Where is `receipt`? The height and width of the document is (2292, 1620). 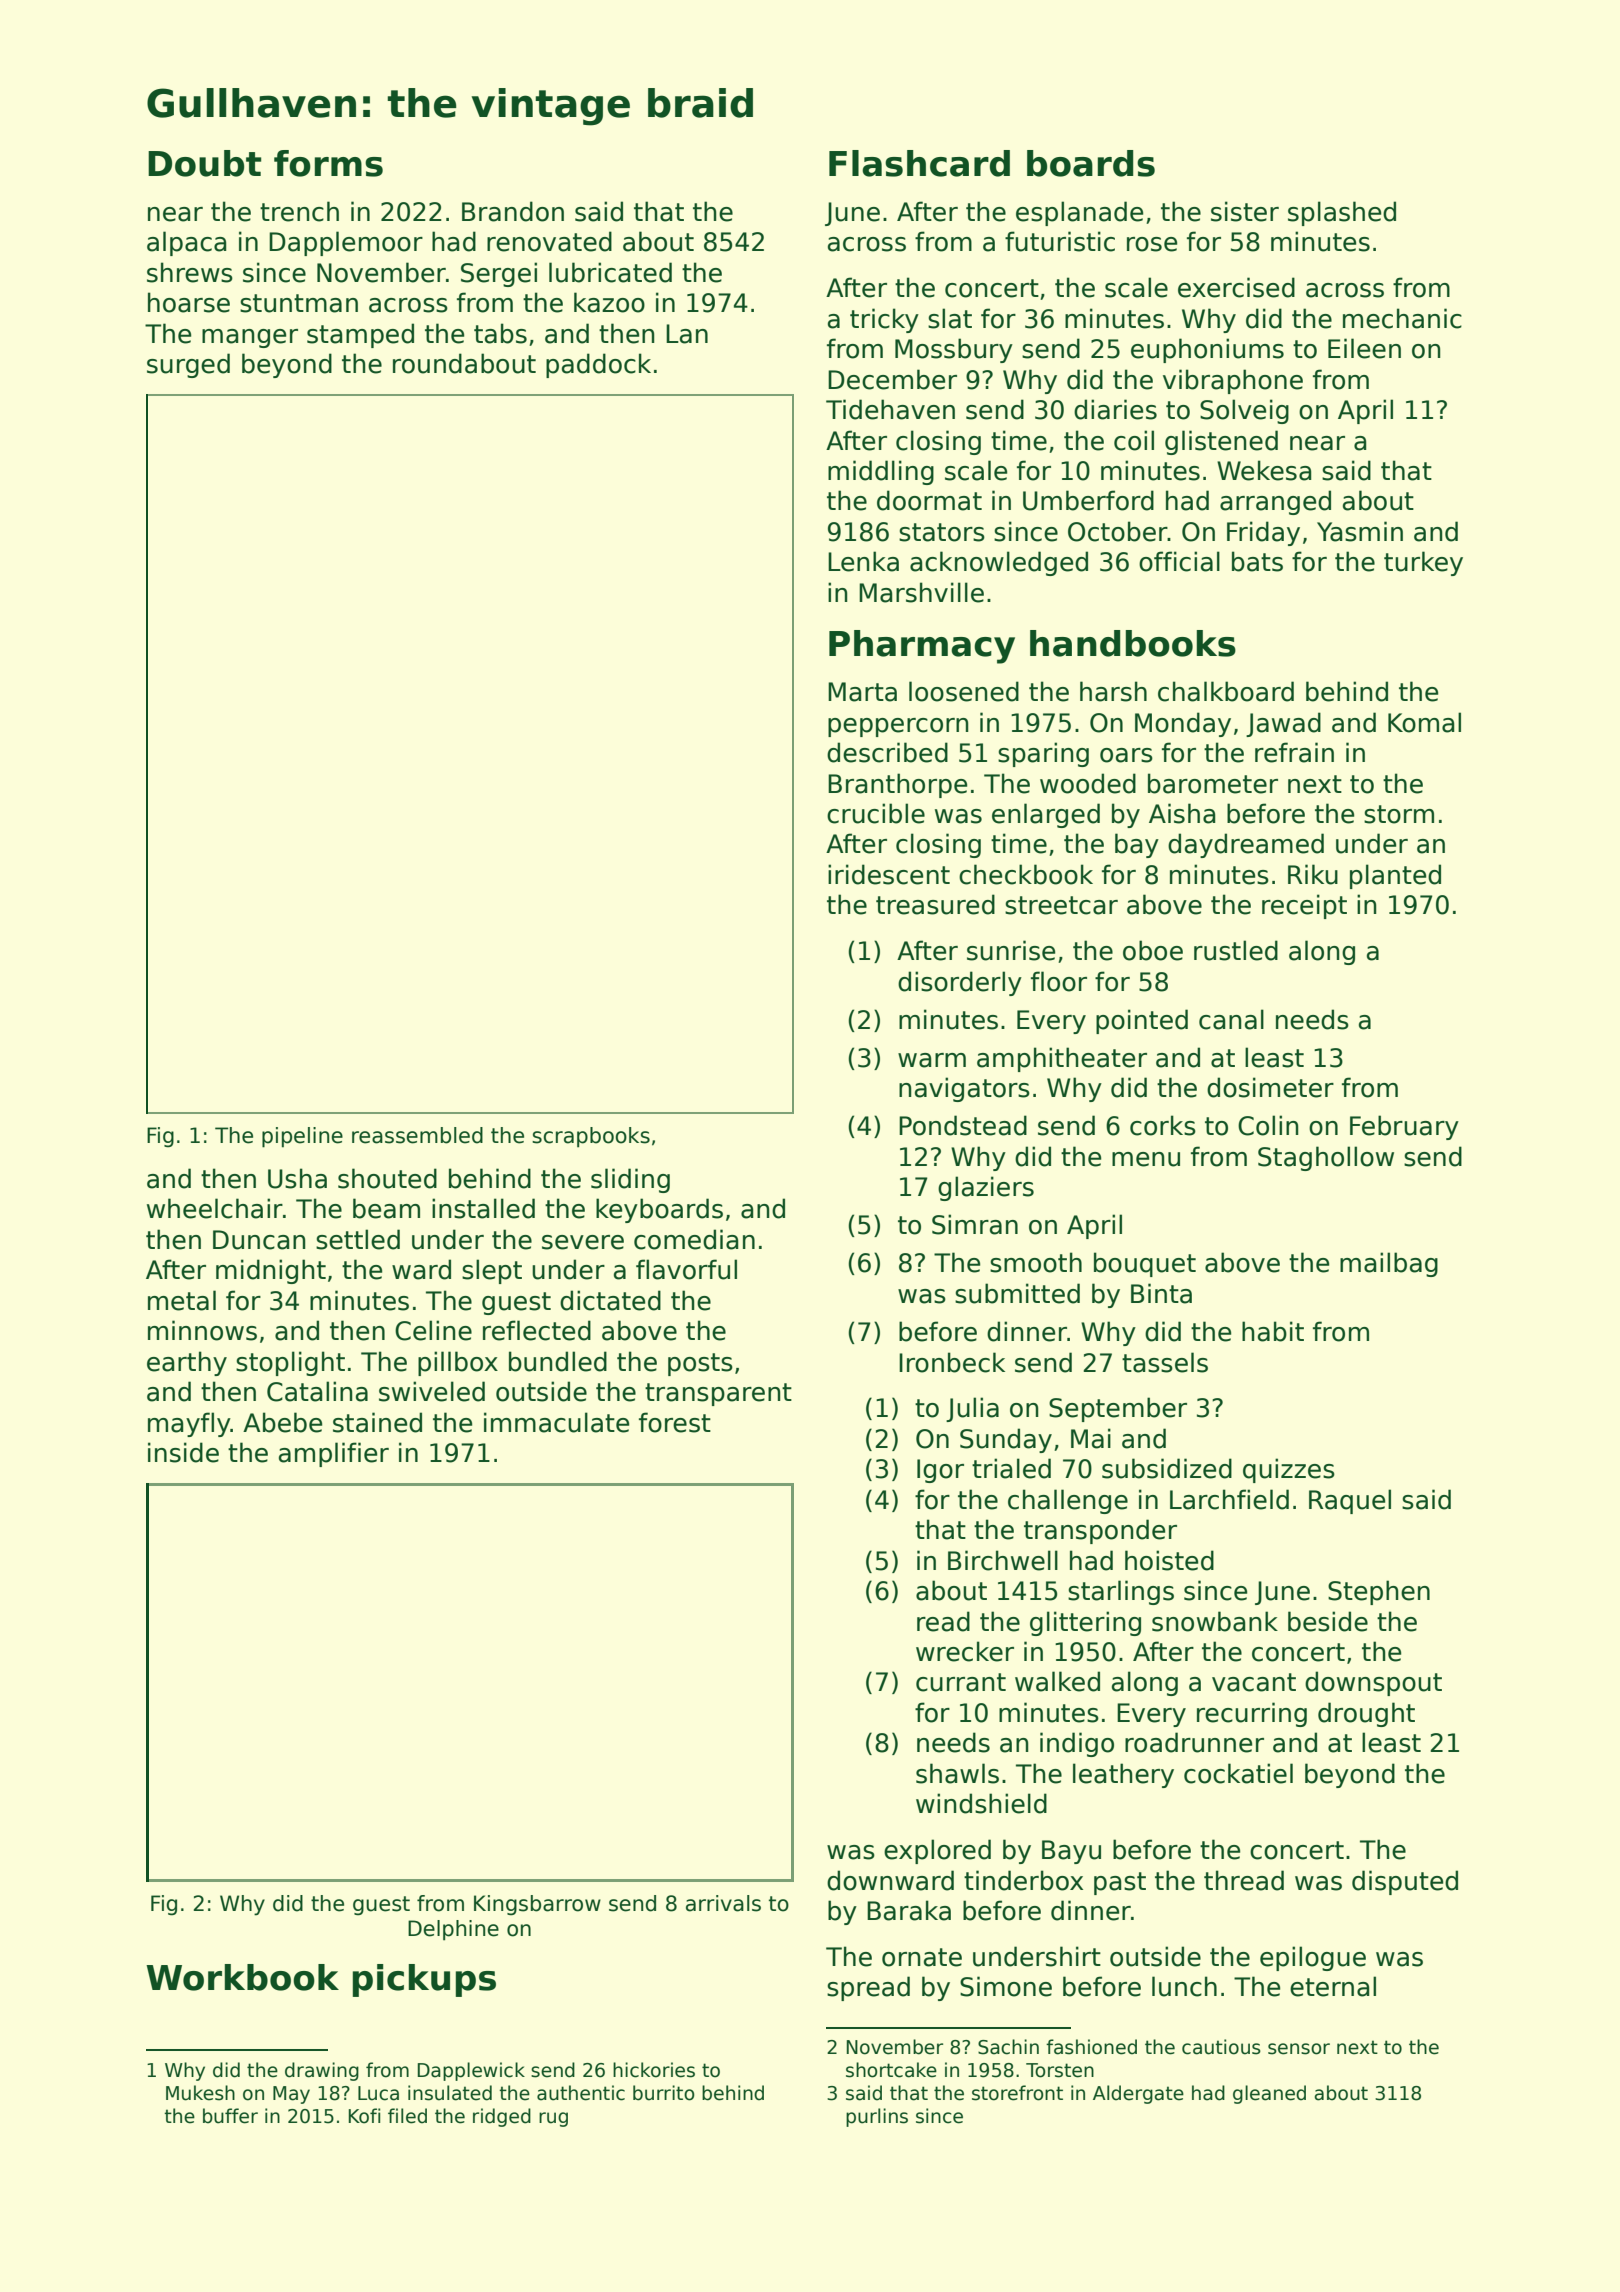 receipt is located at coordinates (1304, 906).
